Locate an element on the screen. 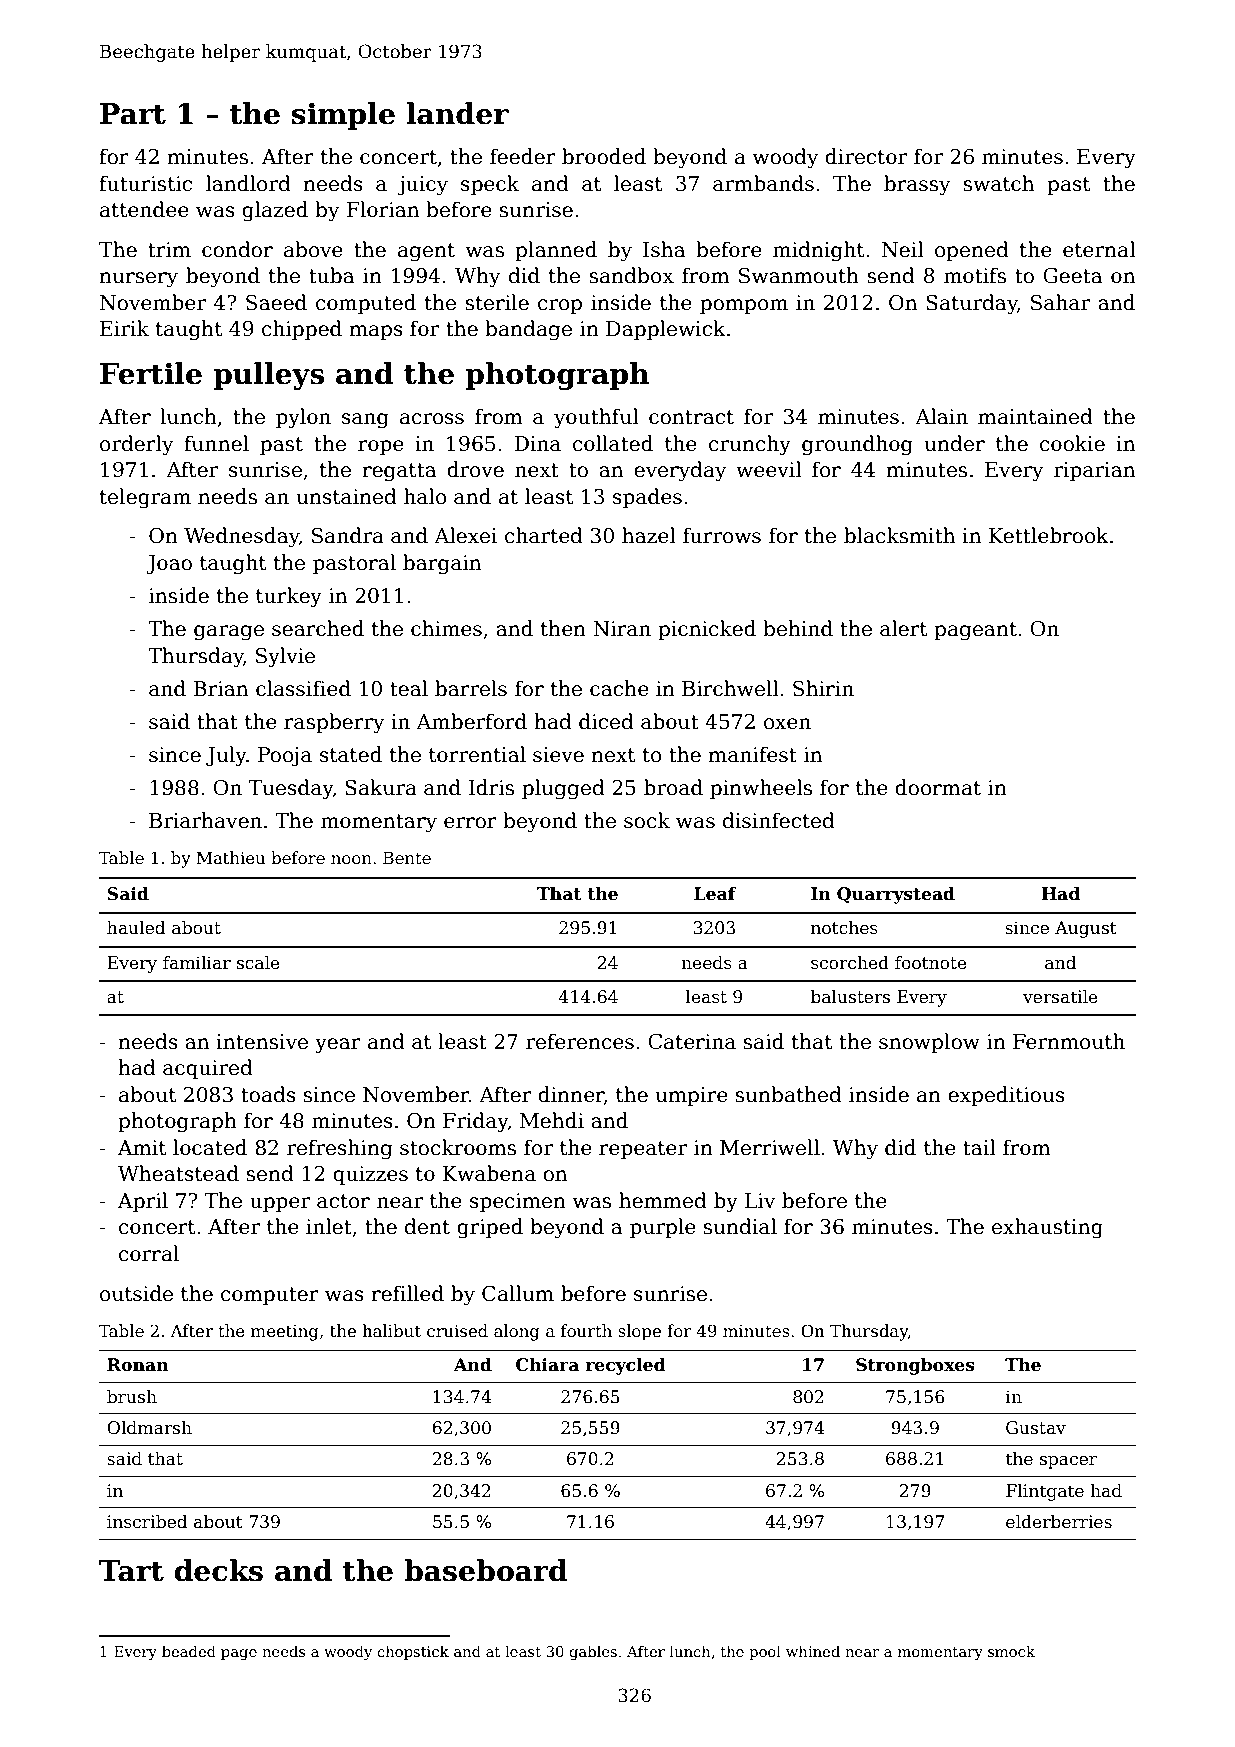 This screenshot has height=1747, width=1235. smock is located at coordinates (1011, 1651).
